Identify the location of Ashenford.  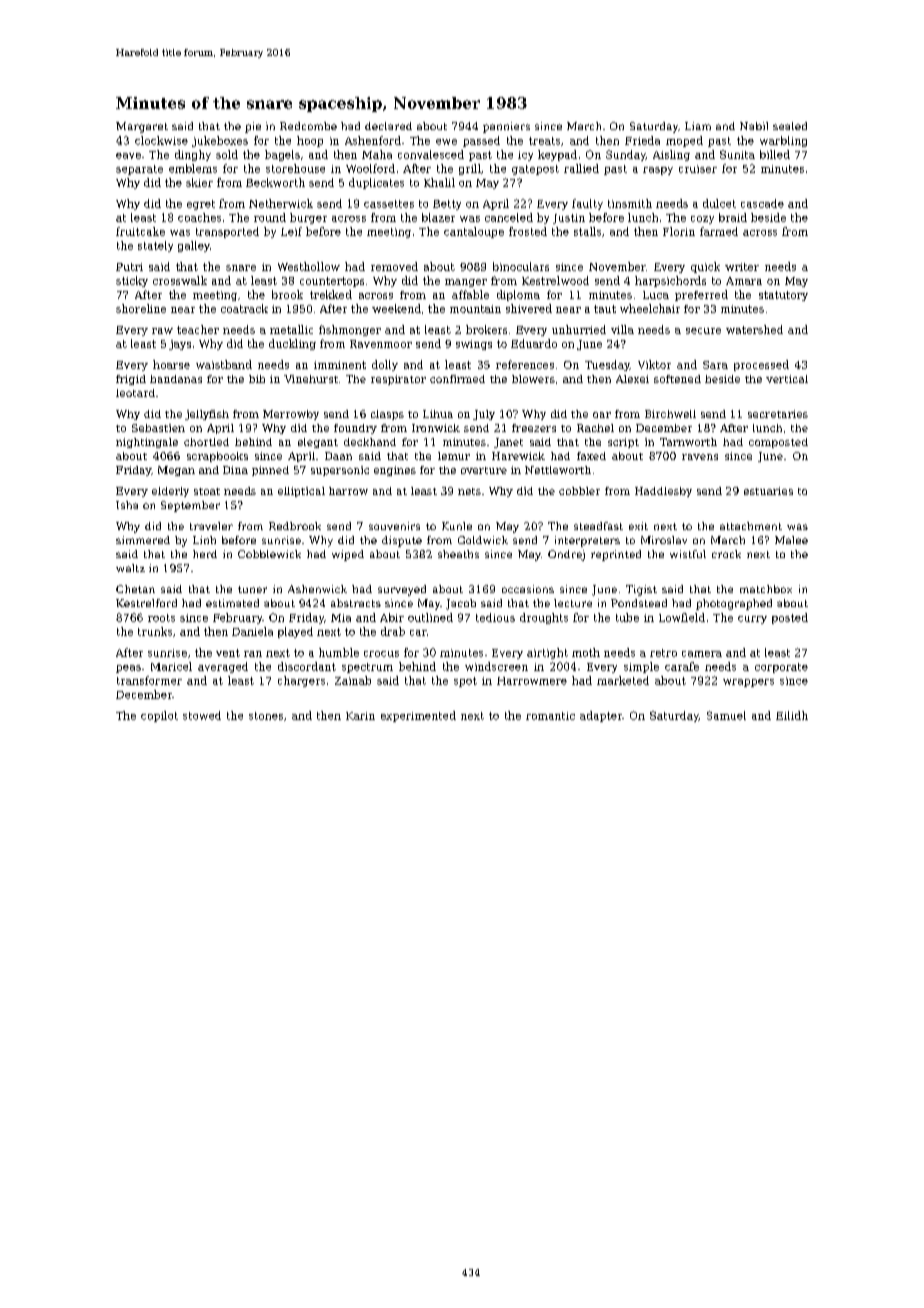
(373, 140).
